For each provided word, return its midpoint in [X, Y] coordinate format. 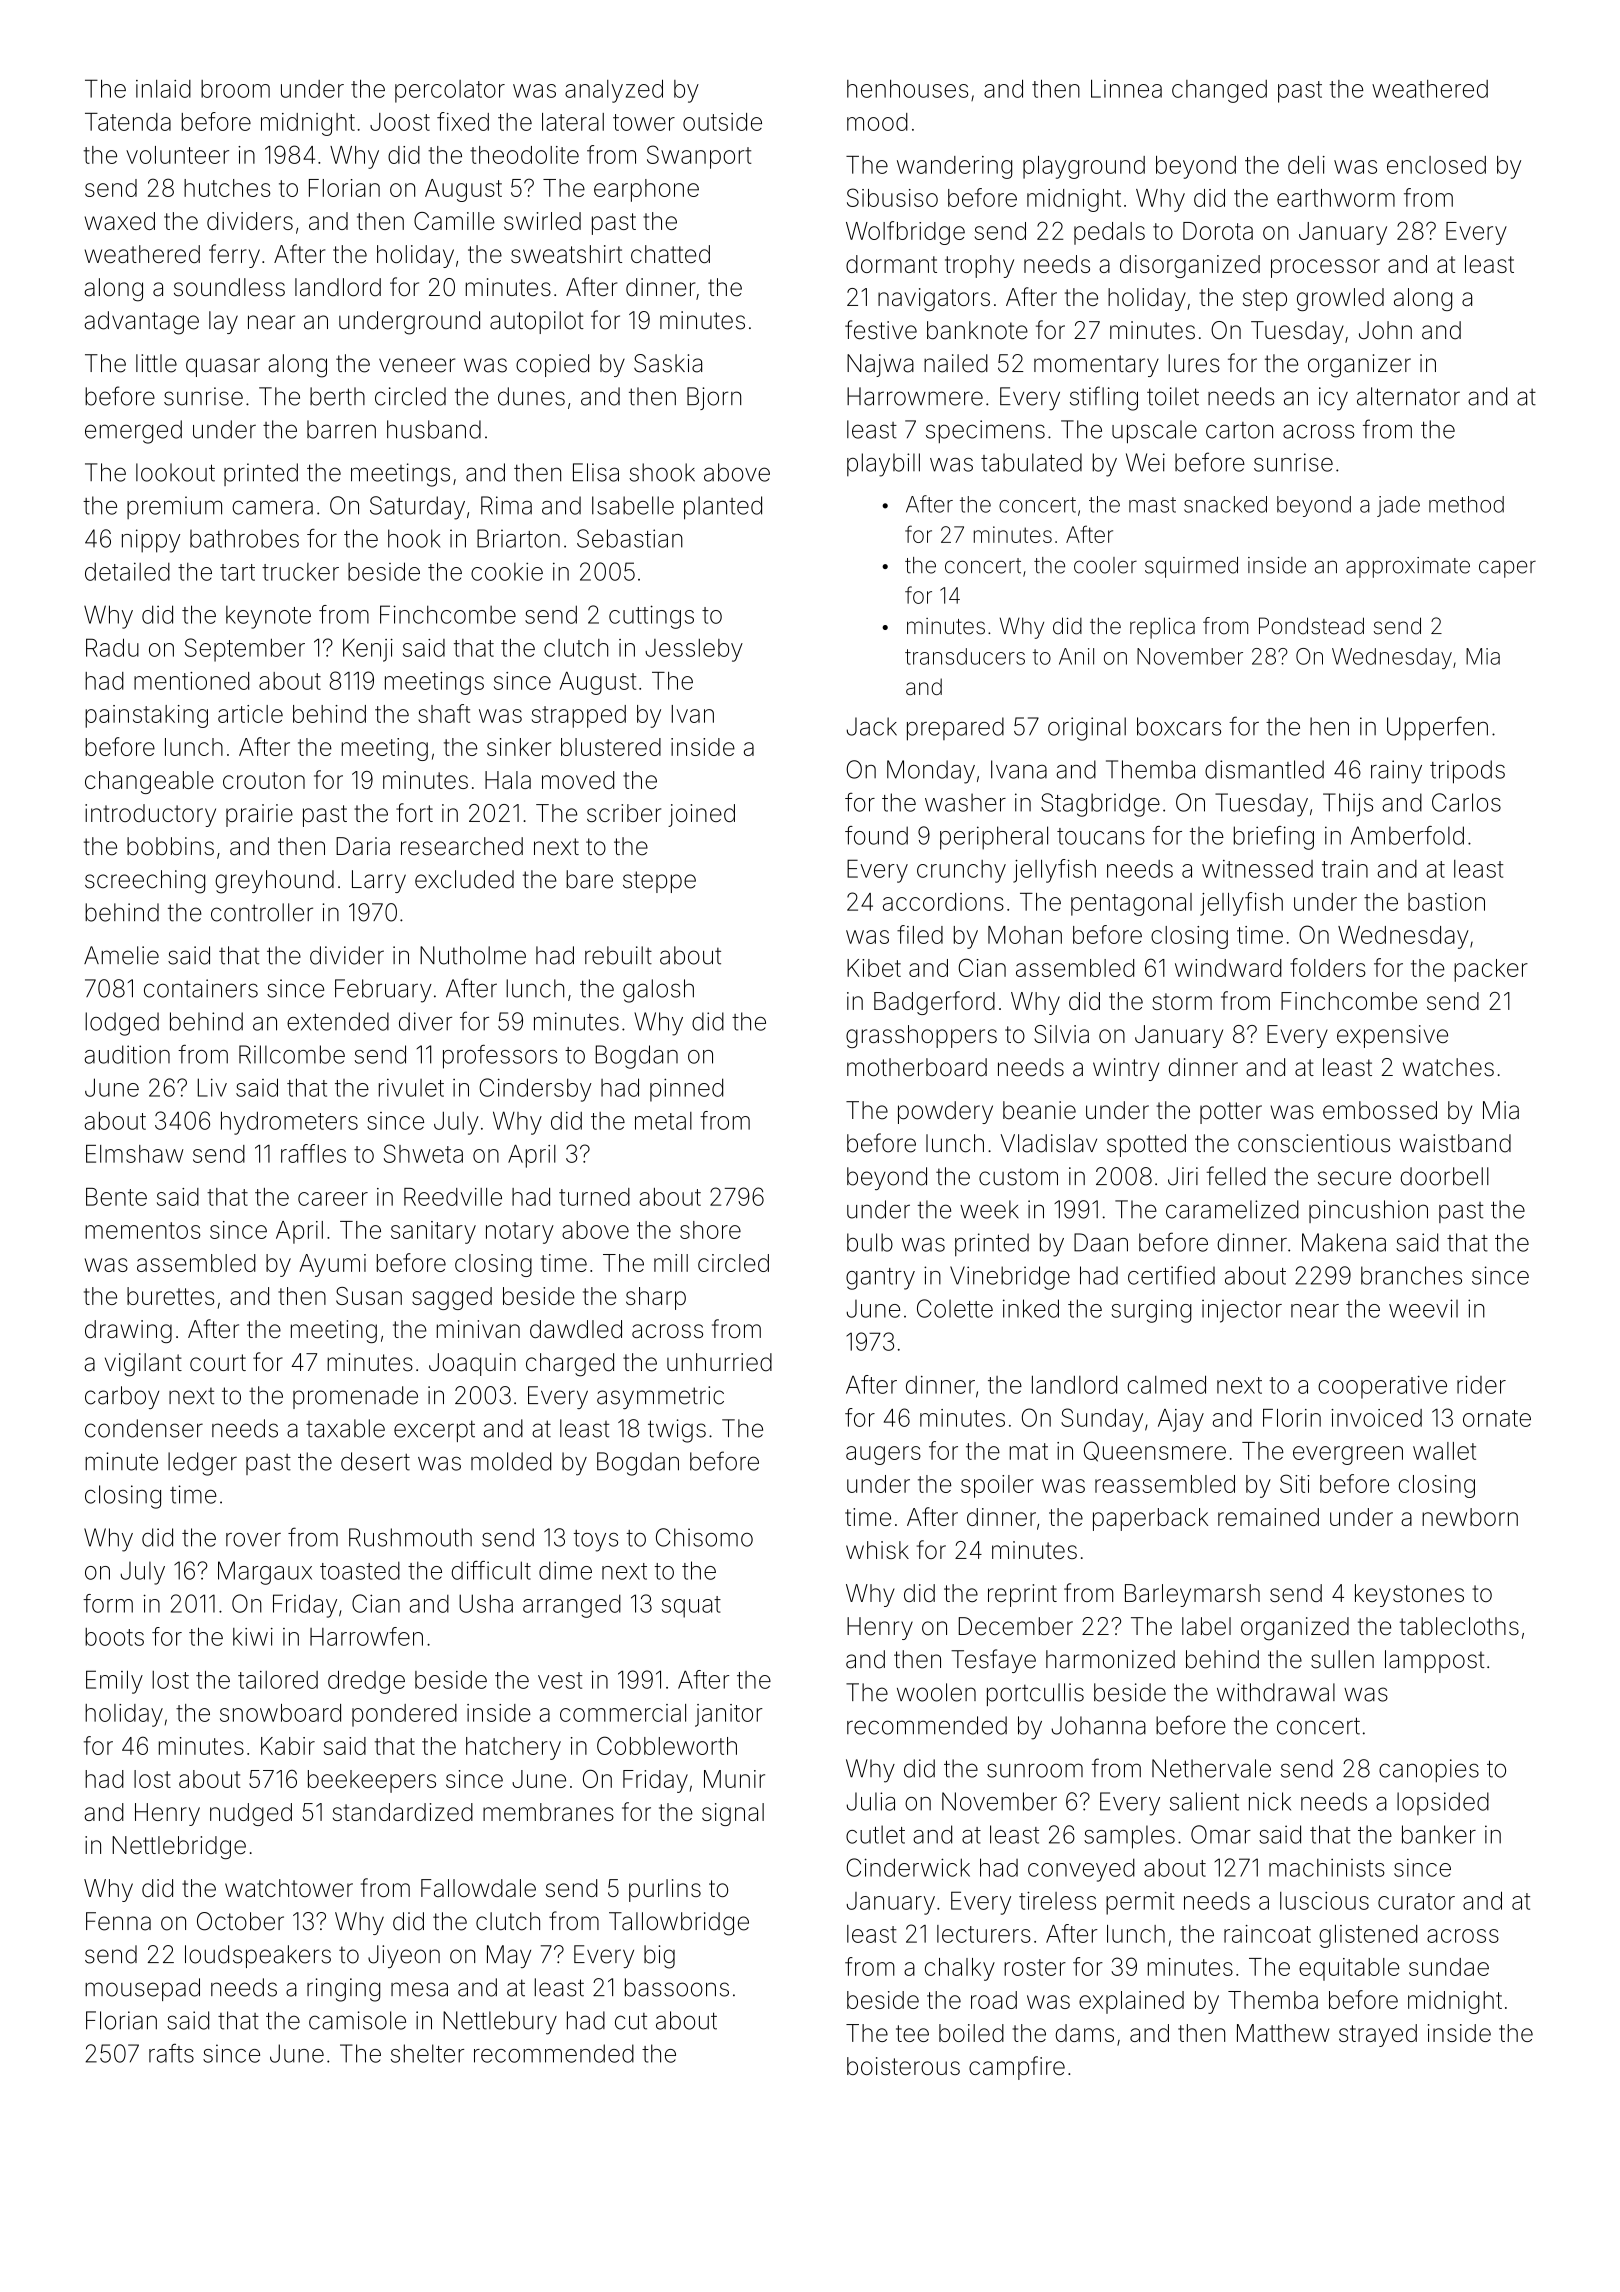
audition [127, 1054]
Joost [400, 122]
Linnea [1126, 88]
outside [722, 122]
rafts [171, 2053]
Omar [1221, 1834]
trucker [300, 572]
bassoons [677, 1987]
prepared [955, 729]
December [1016, 1626]
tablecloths [1459, 1626]
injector [1242, 1311]
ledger [202, 1464]
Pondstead [1311, 626]
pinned [686, 1090]
